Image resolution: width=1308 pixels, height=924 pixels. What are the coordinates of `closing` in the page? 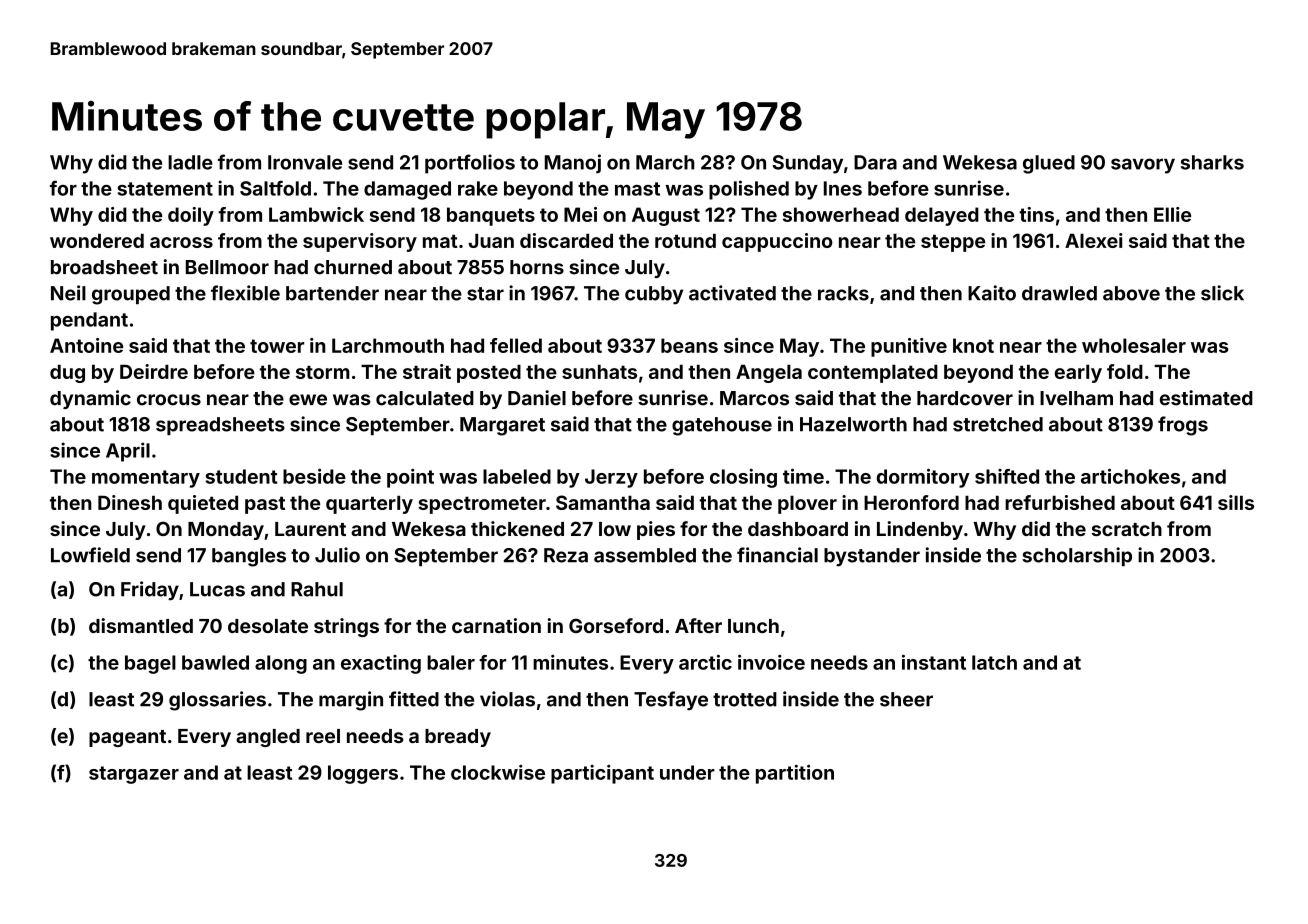 It's located at (743, 478).
